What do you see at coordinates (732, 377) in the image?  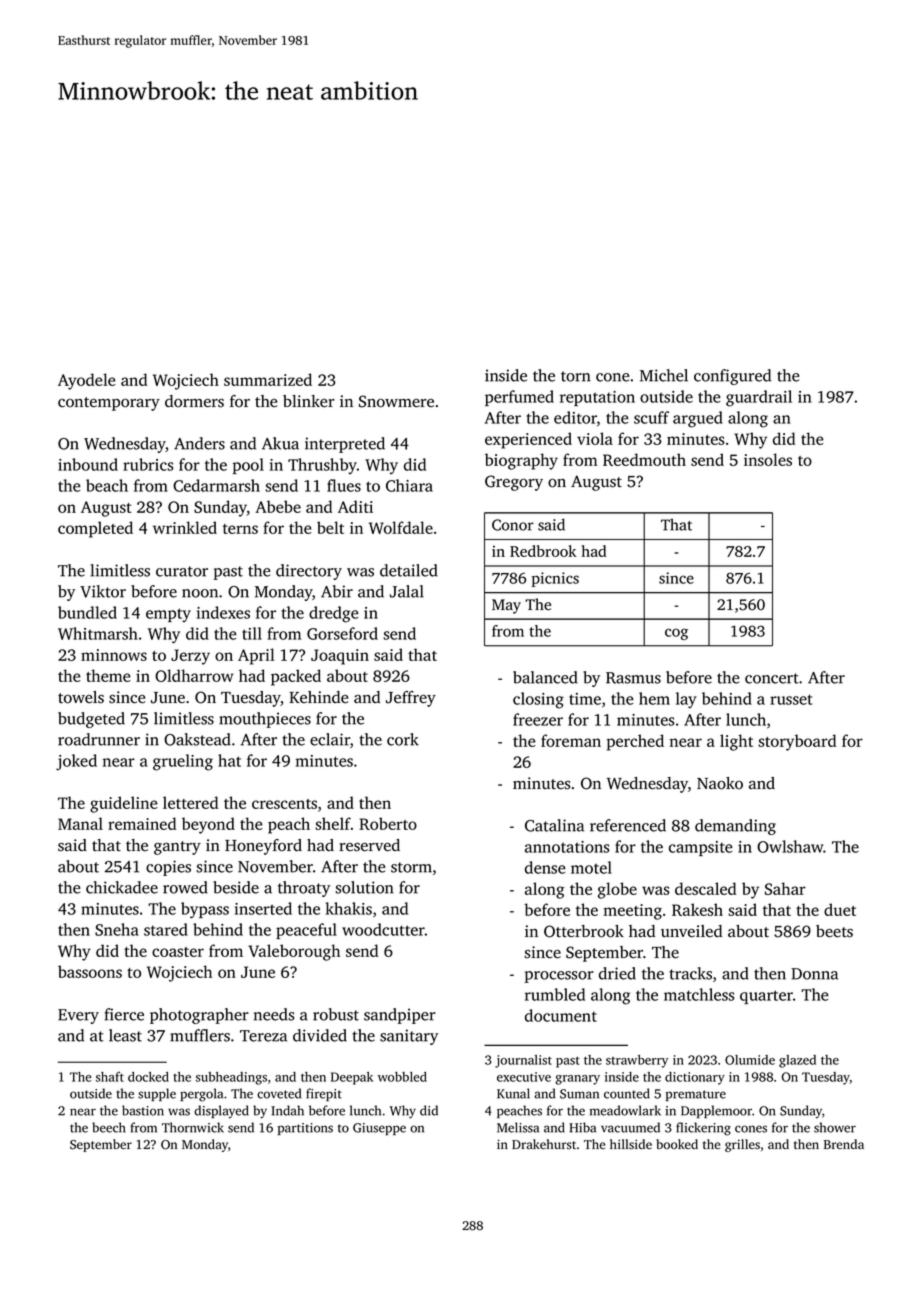 I see `configured` at bounding box center [732, 377].
